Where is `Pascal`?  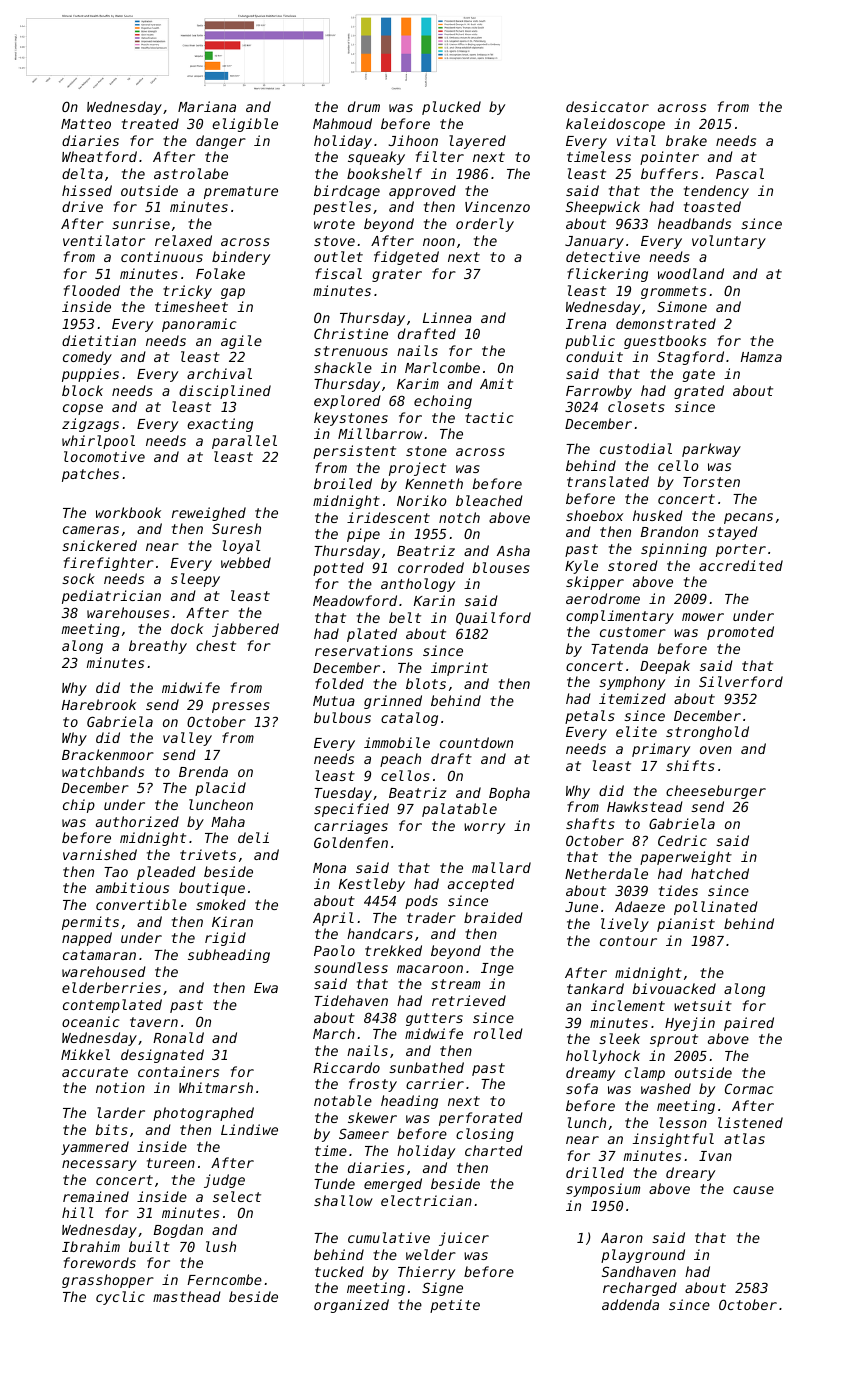 Pascal is located at coordinates (740, 173).
